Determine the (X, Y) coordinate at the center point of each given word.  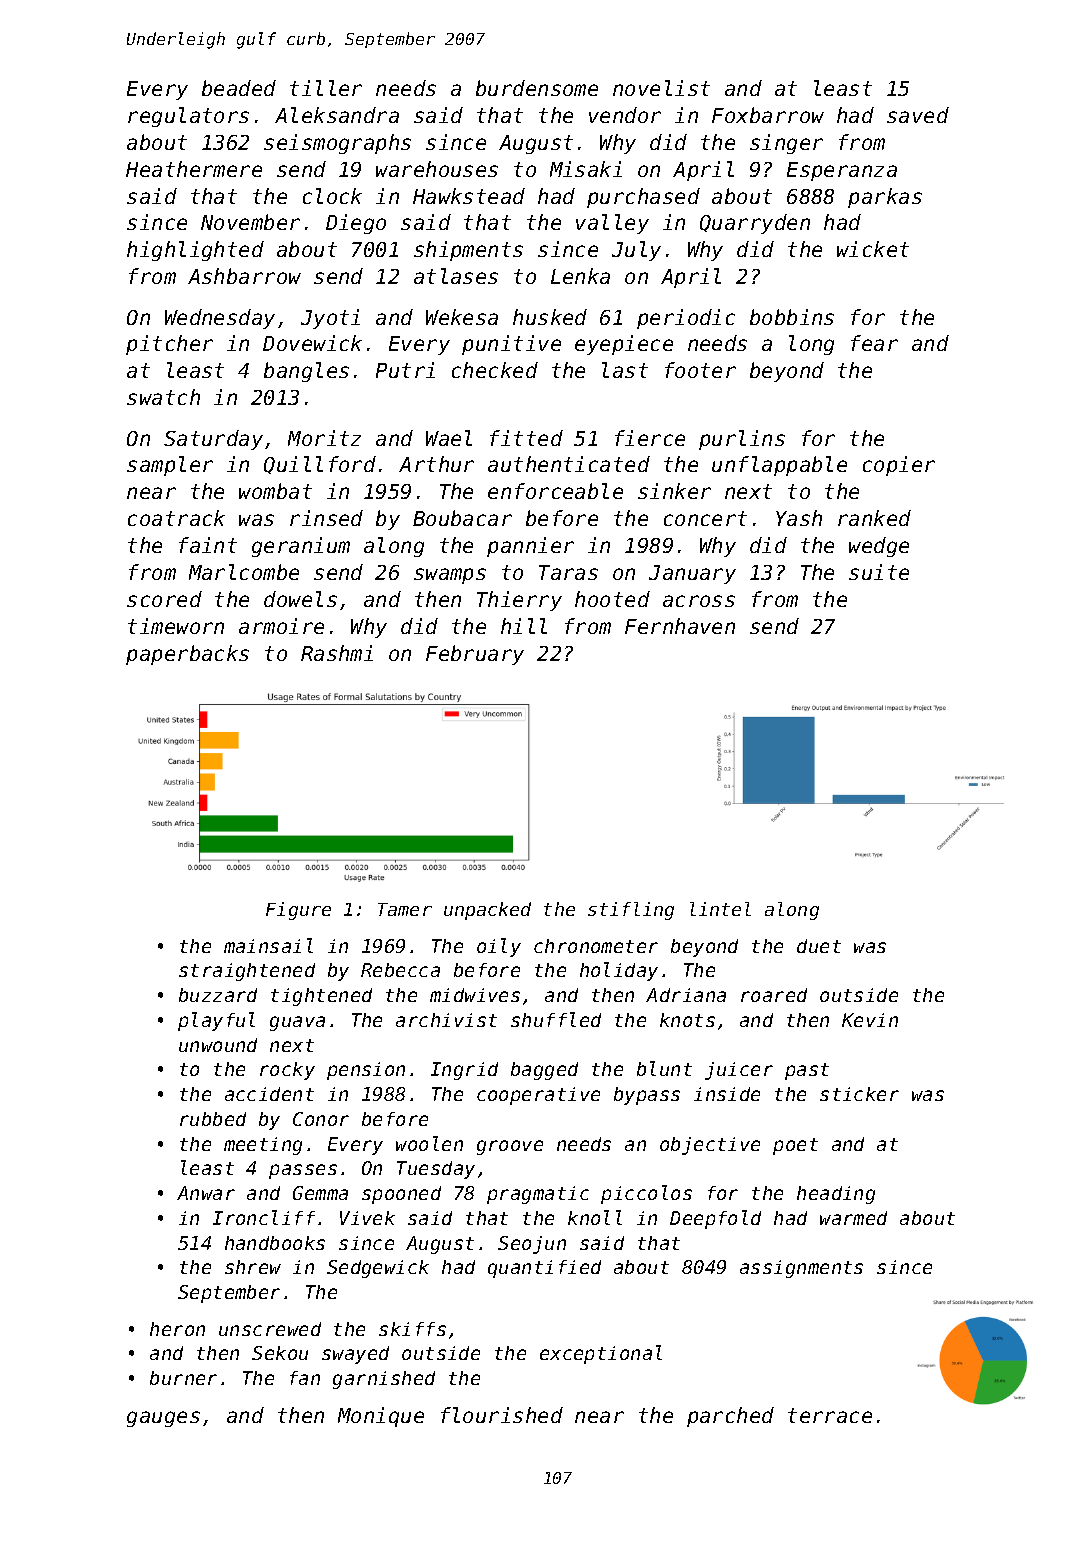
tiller (326, 88)
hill (524, 626)
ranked (874, 518)
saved (918, 115)
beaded (239, 88)
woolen (429, 1143)
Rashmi (337, 653)
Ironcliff (264, 1217)
